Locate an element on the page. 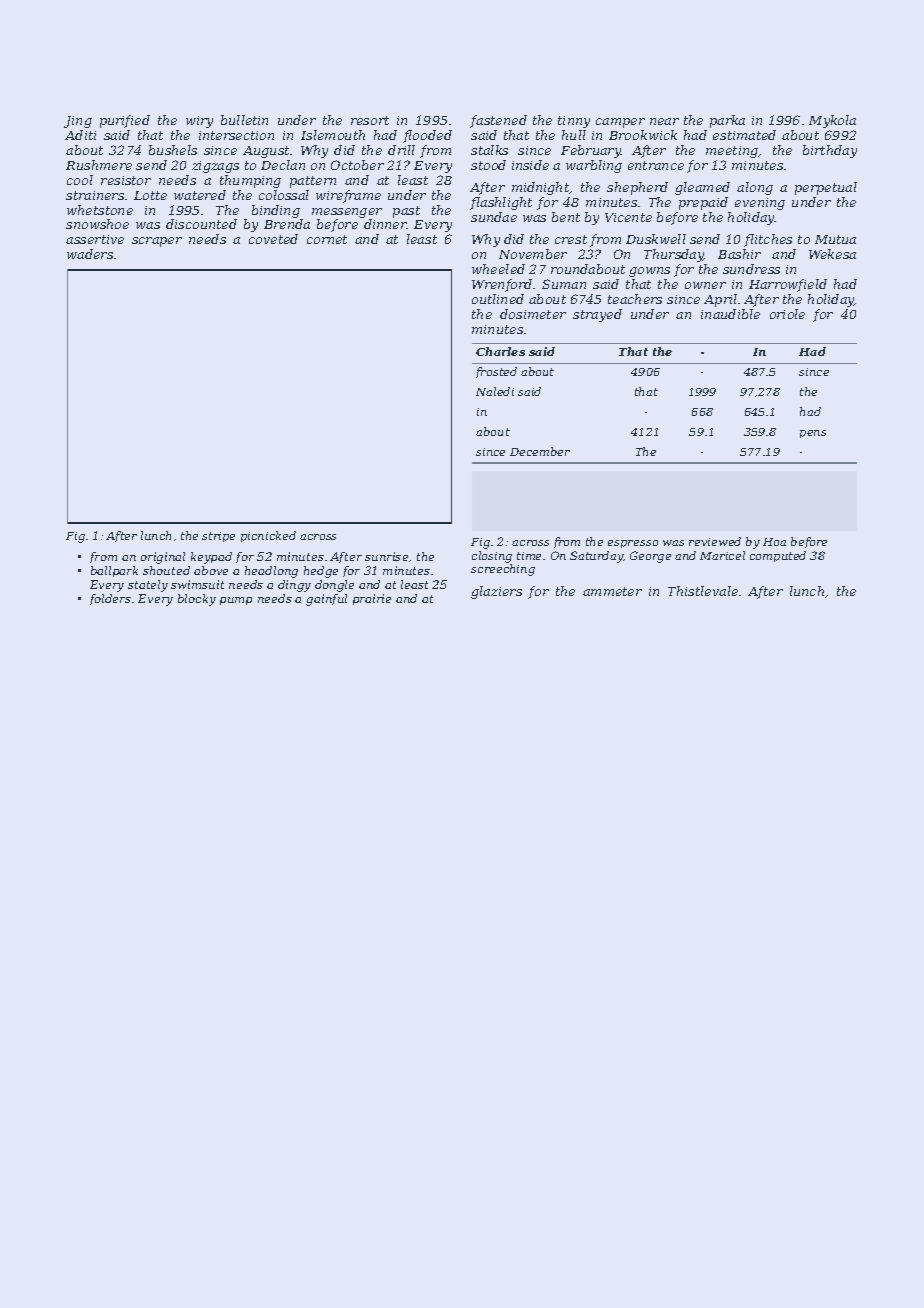  Thistlevale is located at coordinates (703, 591).
